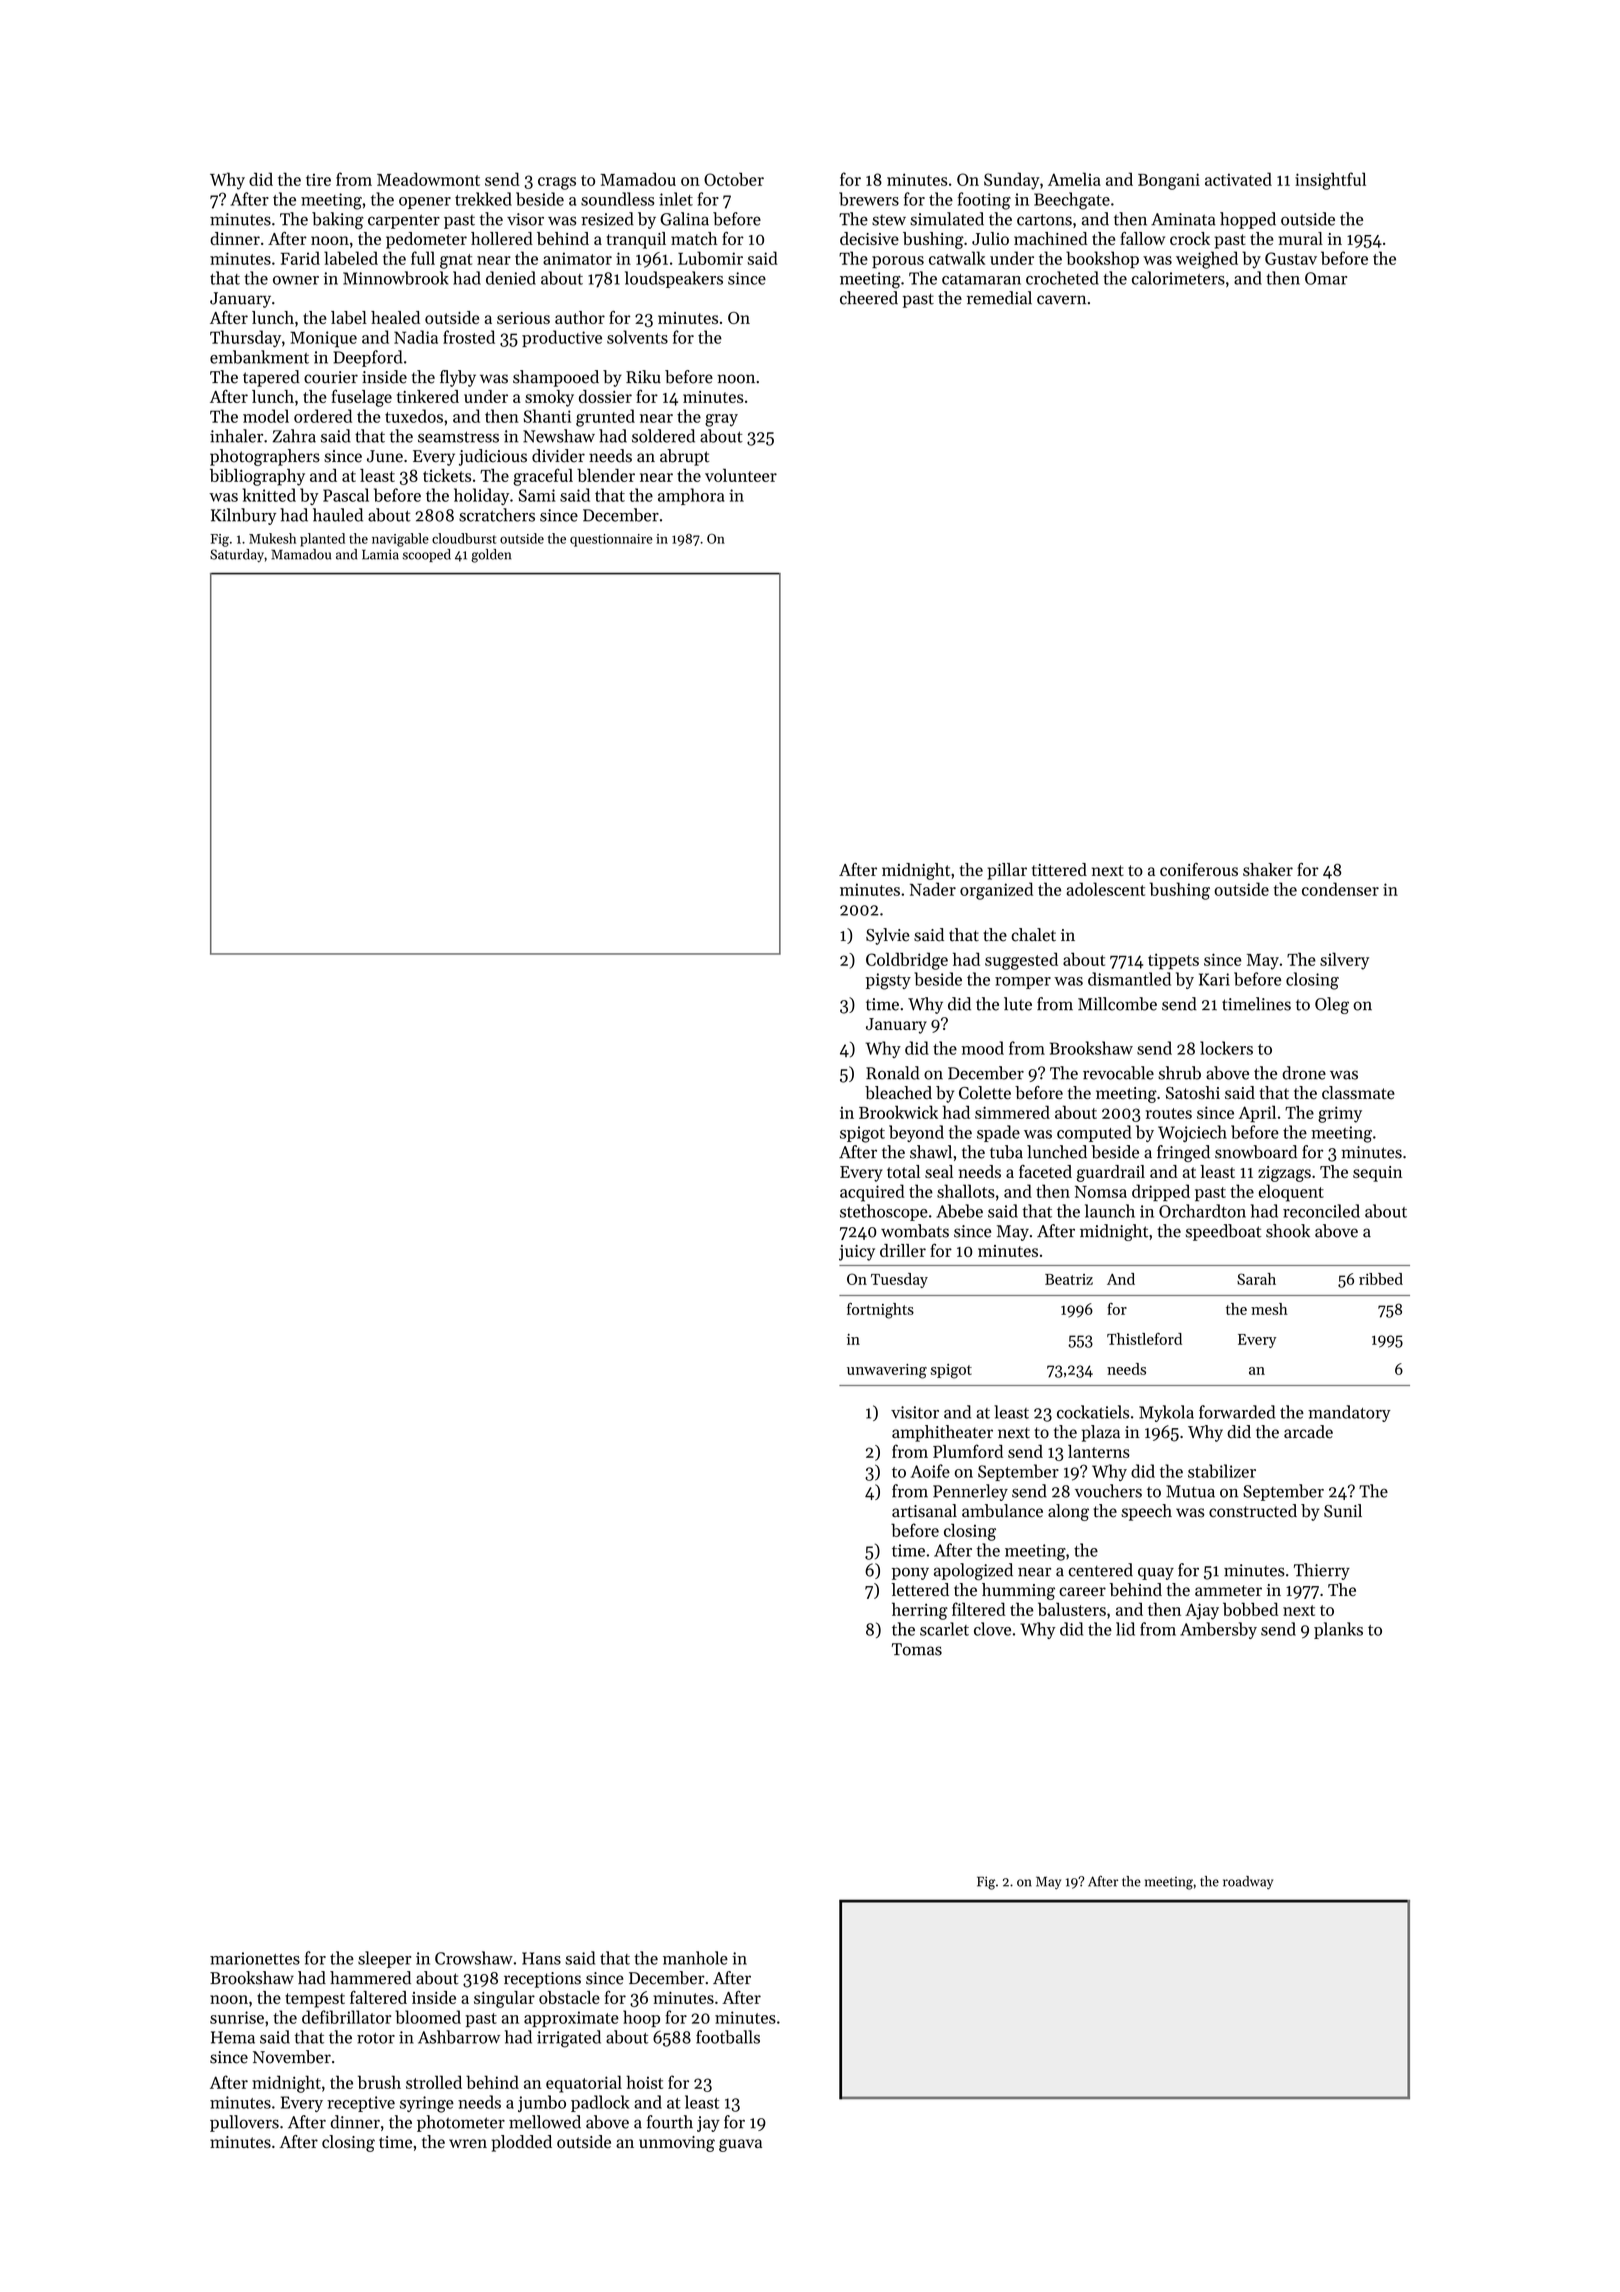 This page has height=2292, width=1620. What do you see at coordinates (1349, 1413) in the page?
I see `mandatory` at bounding box center [1349, 1413].
